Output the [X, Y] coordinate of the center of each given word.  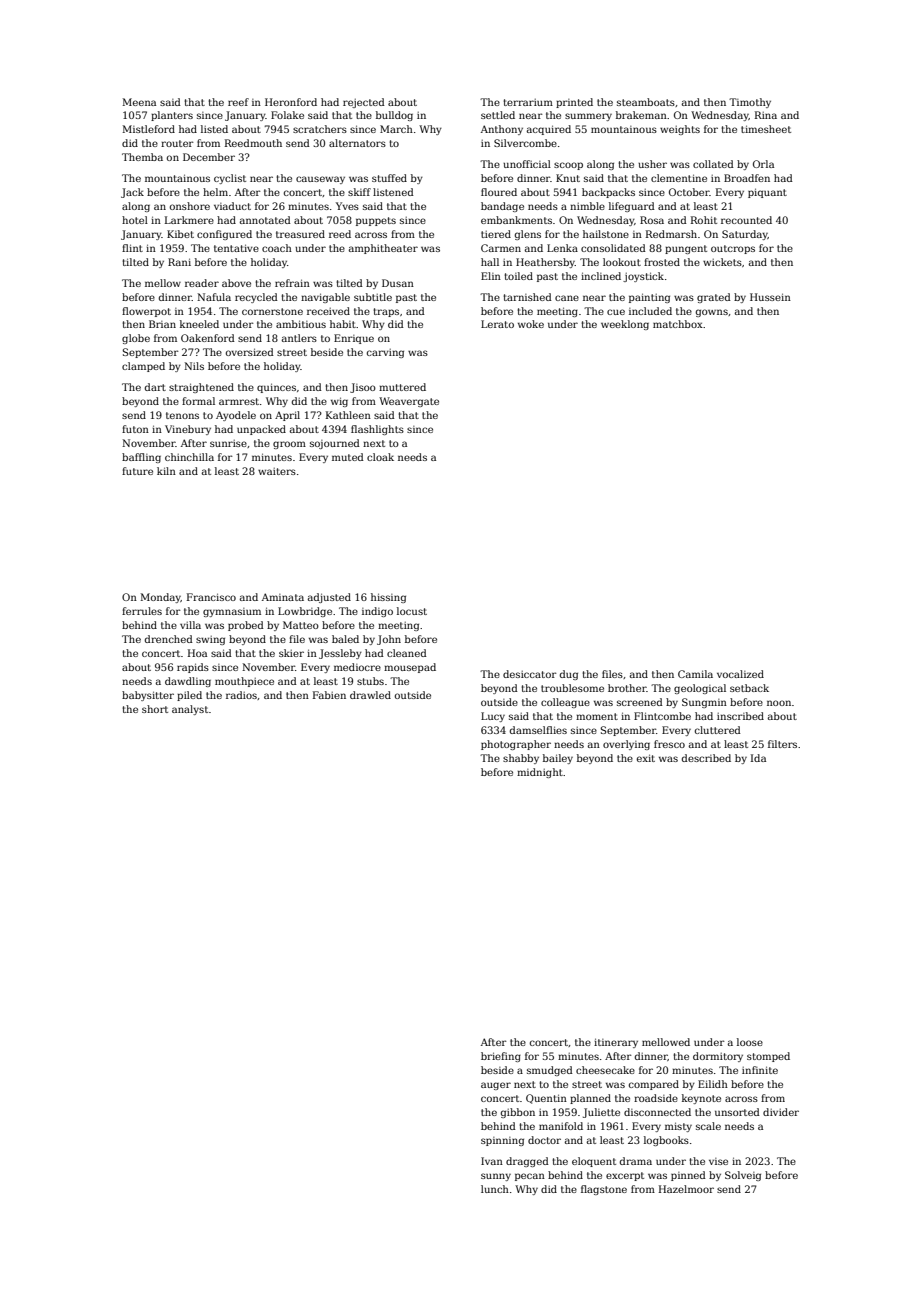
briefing [501, 1057]
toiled [518, 276]
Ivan [492, 1161]
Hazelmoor [686, 1189]
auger [496, 1086]
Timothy [750, 103]
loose [750, 1042]
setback [749, 688]
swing [210, 640]
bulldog [394, 116]
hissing [388, 598]
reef [238, 102]
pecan [530, 1177]
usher [652, 164]
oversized [250, 352]
